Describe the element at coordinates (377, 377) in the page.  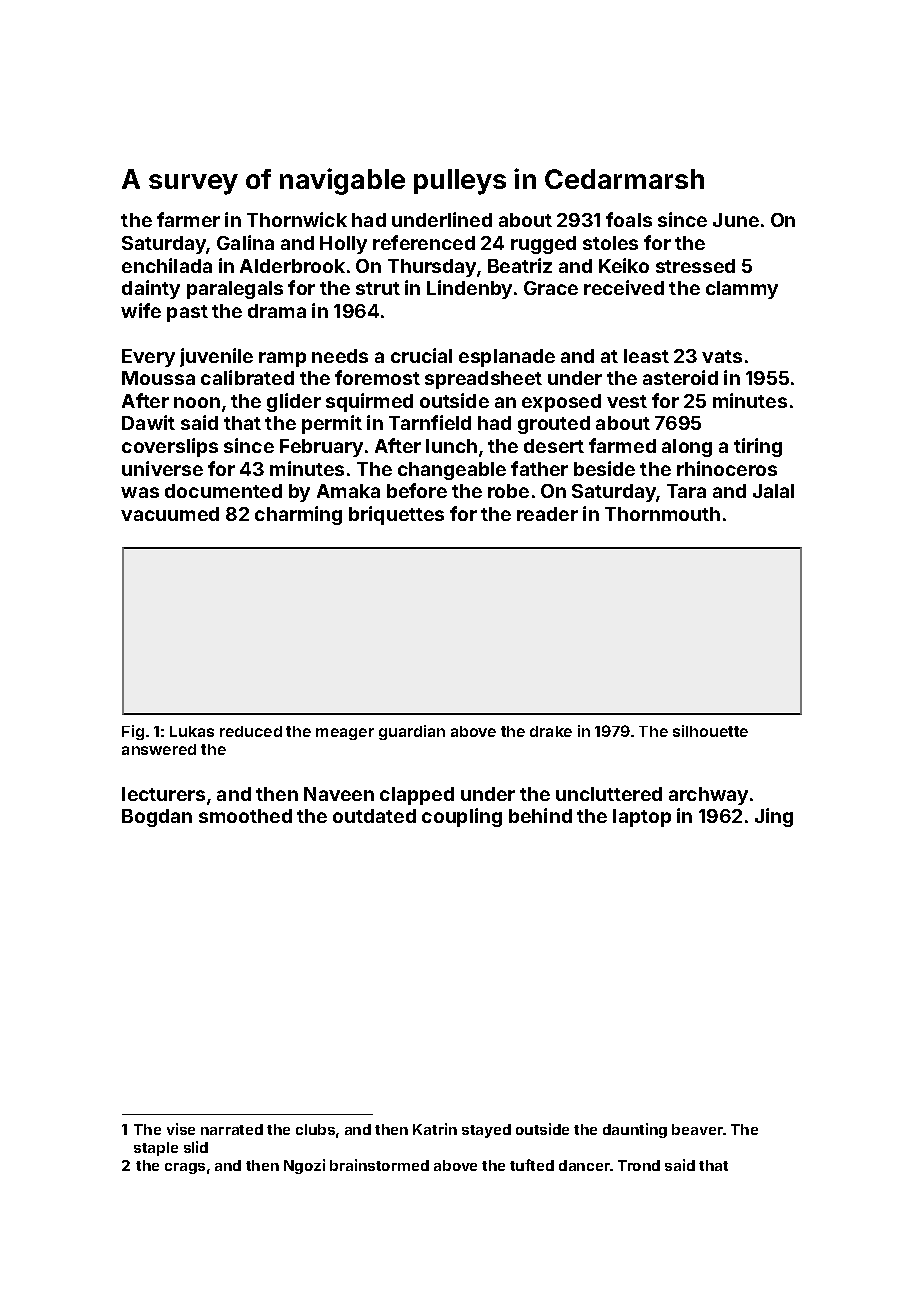
I see `foremost` at that location.
